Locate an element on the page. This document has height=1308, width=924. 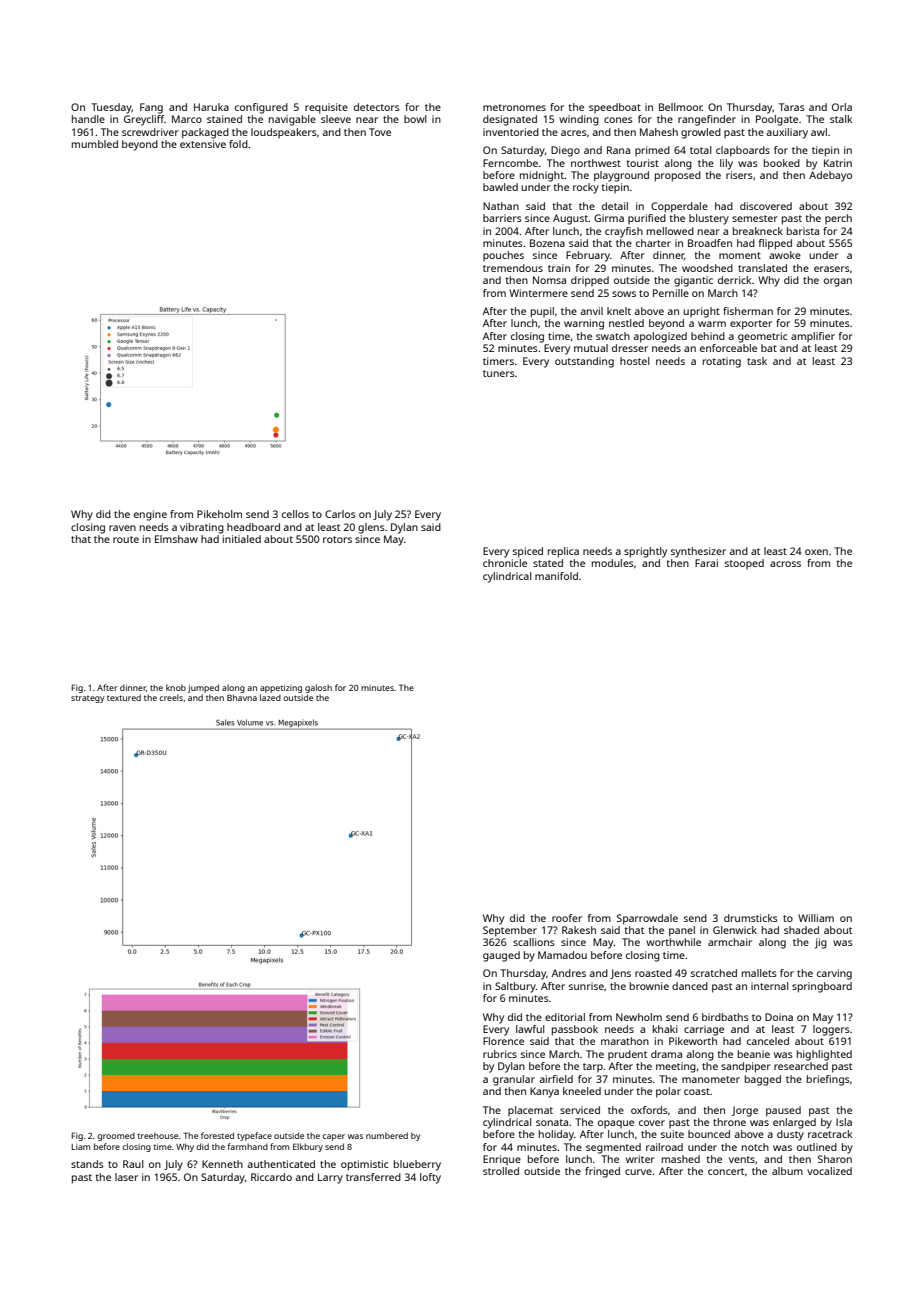
strolled is located at coordinates (501, 1171).
